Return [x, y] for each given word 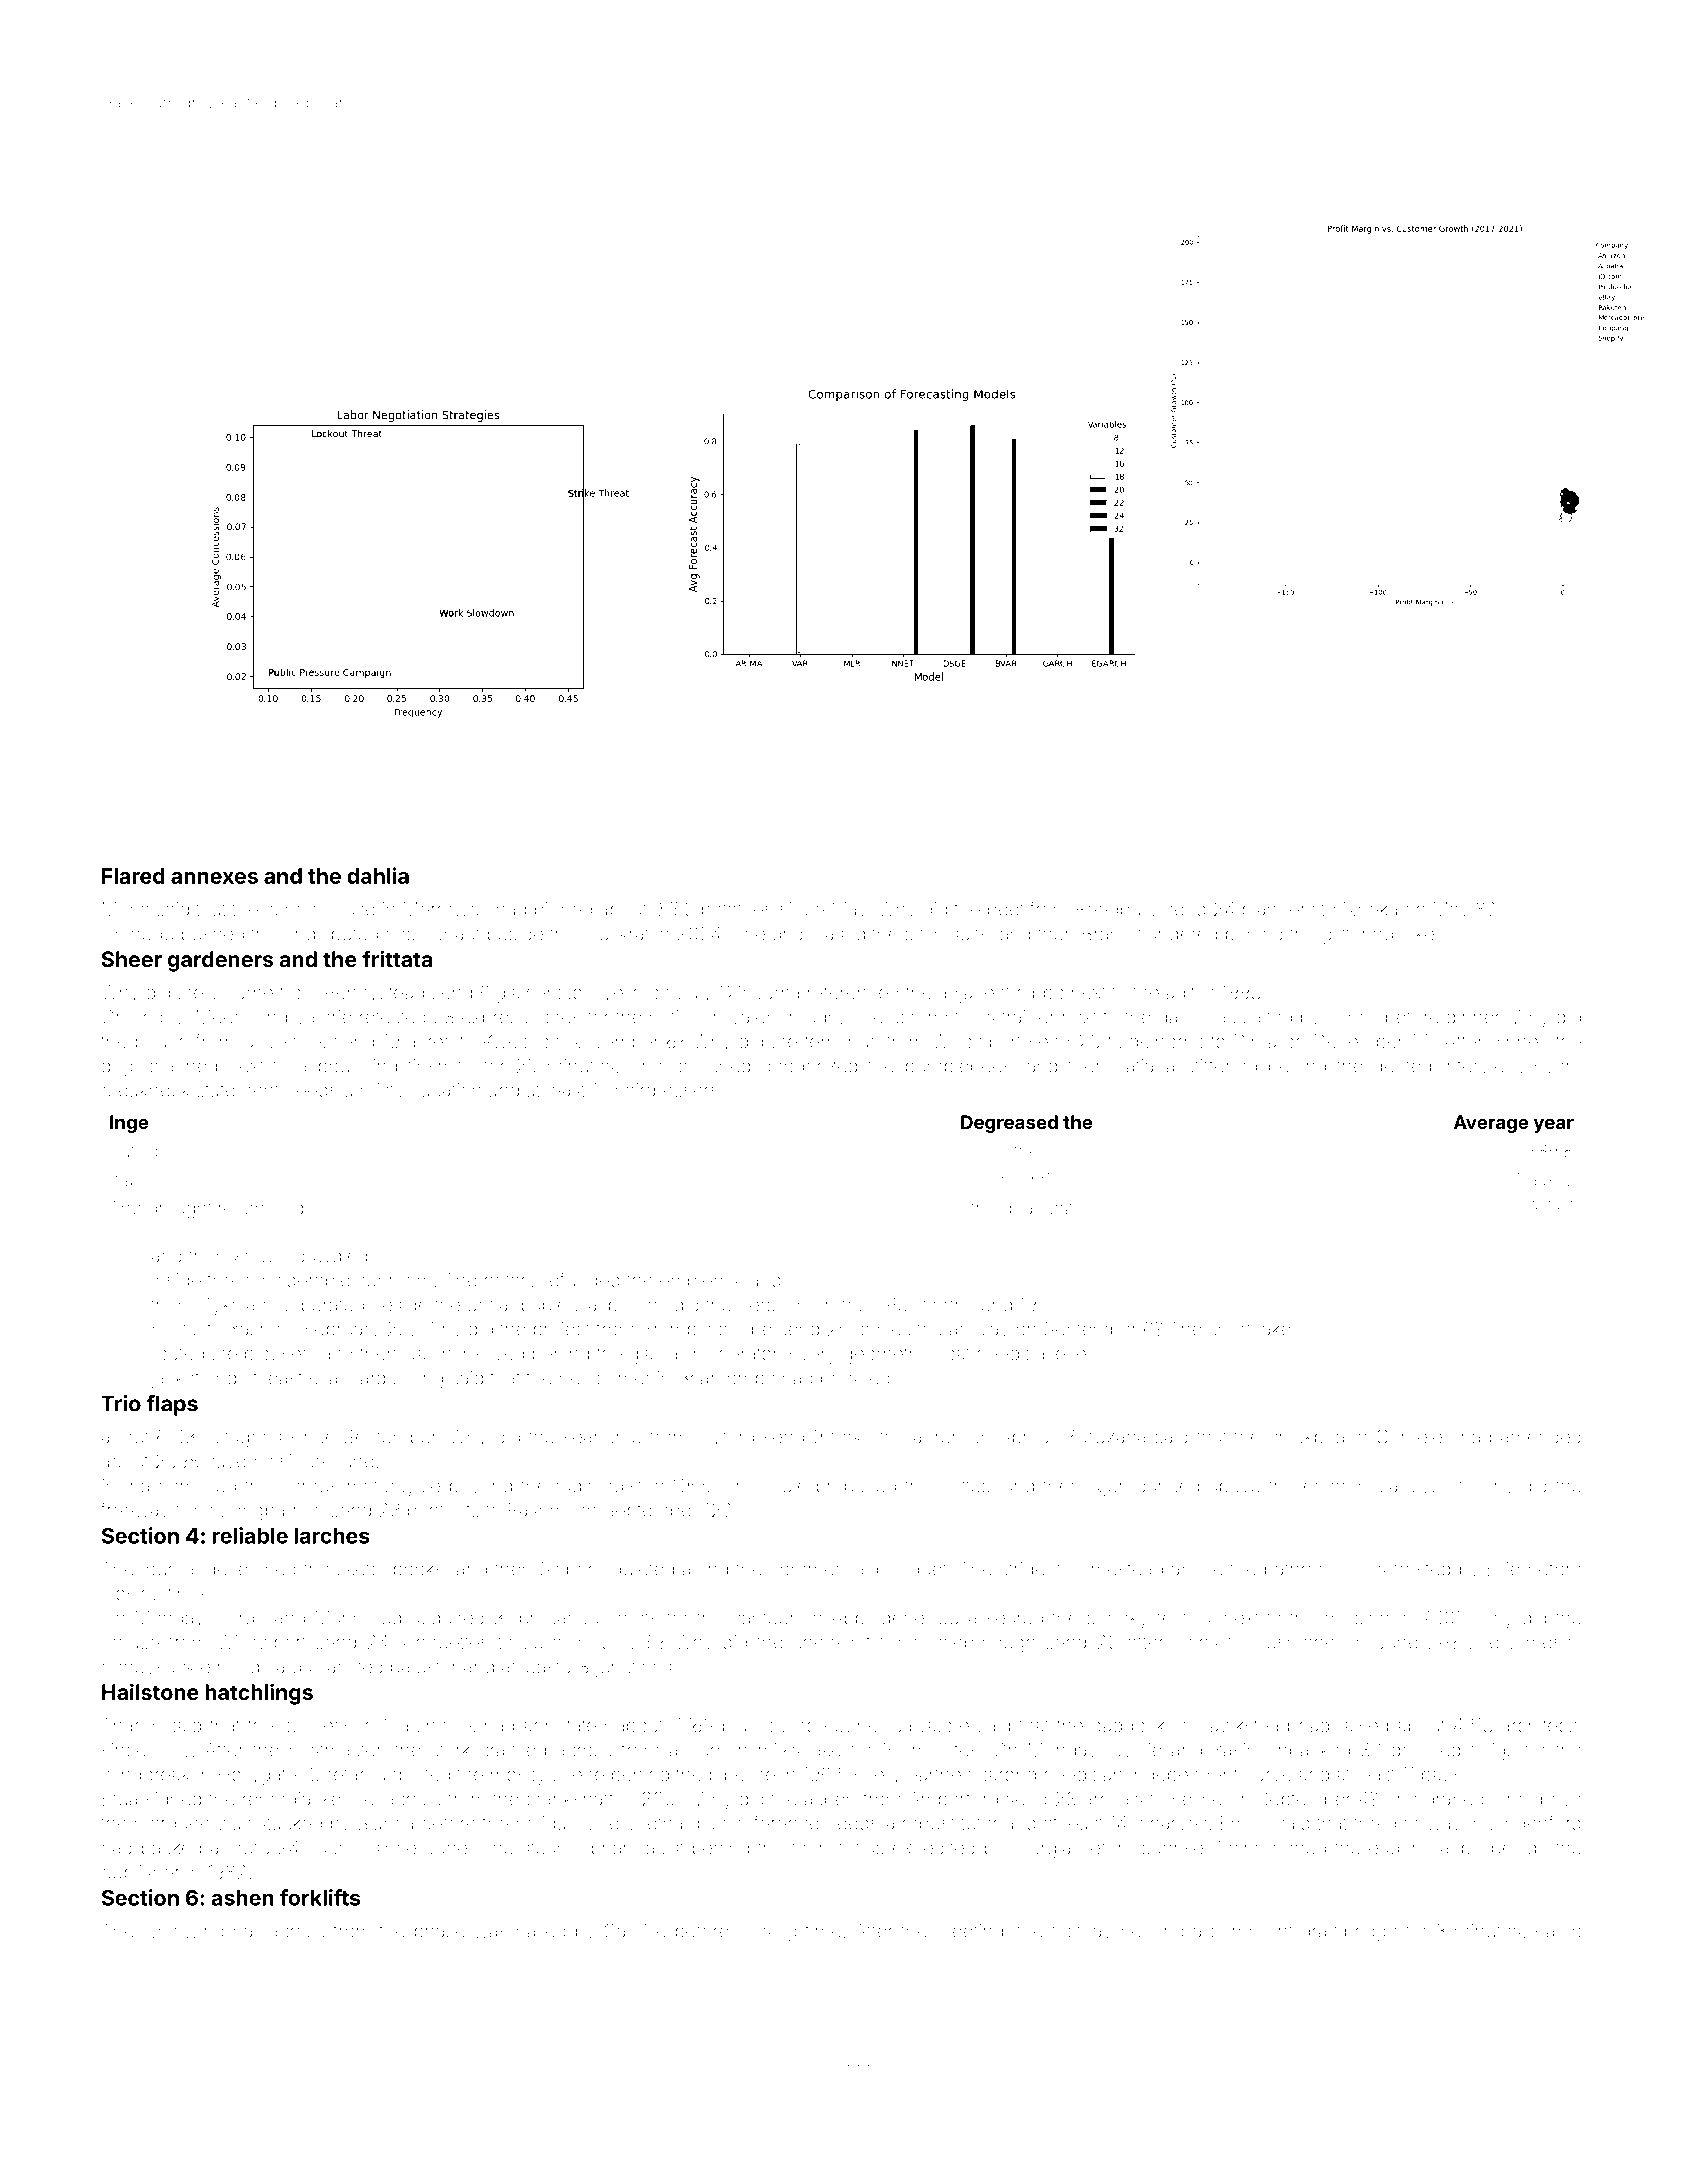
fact [1066, 1930]
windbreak [146, 1774]
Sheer [131, 959]
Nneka [1370, 909]
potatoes [737, 911]
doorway [1424, 1825]
